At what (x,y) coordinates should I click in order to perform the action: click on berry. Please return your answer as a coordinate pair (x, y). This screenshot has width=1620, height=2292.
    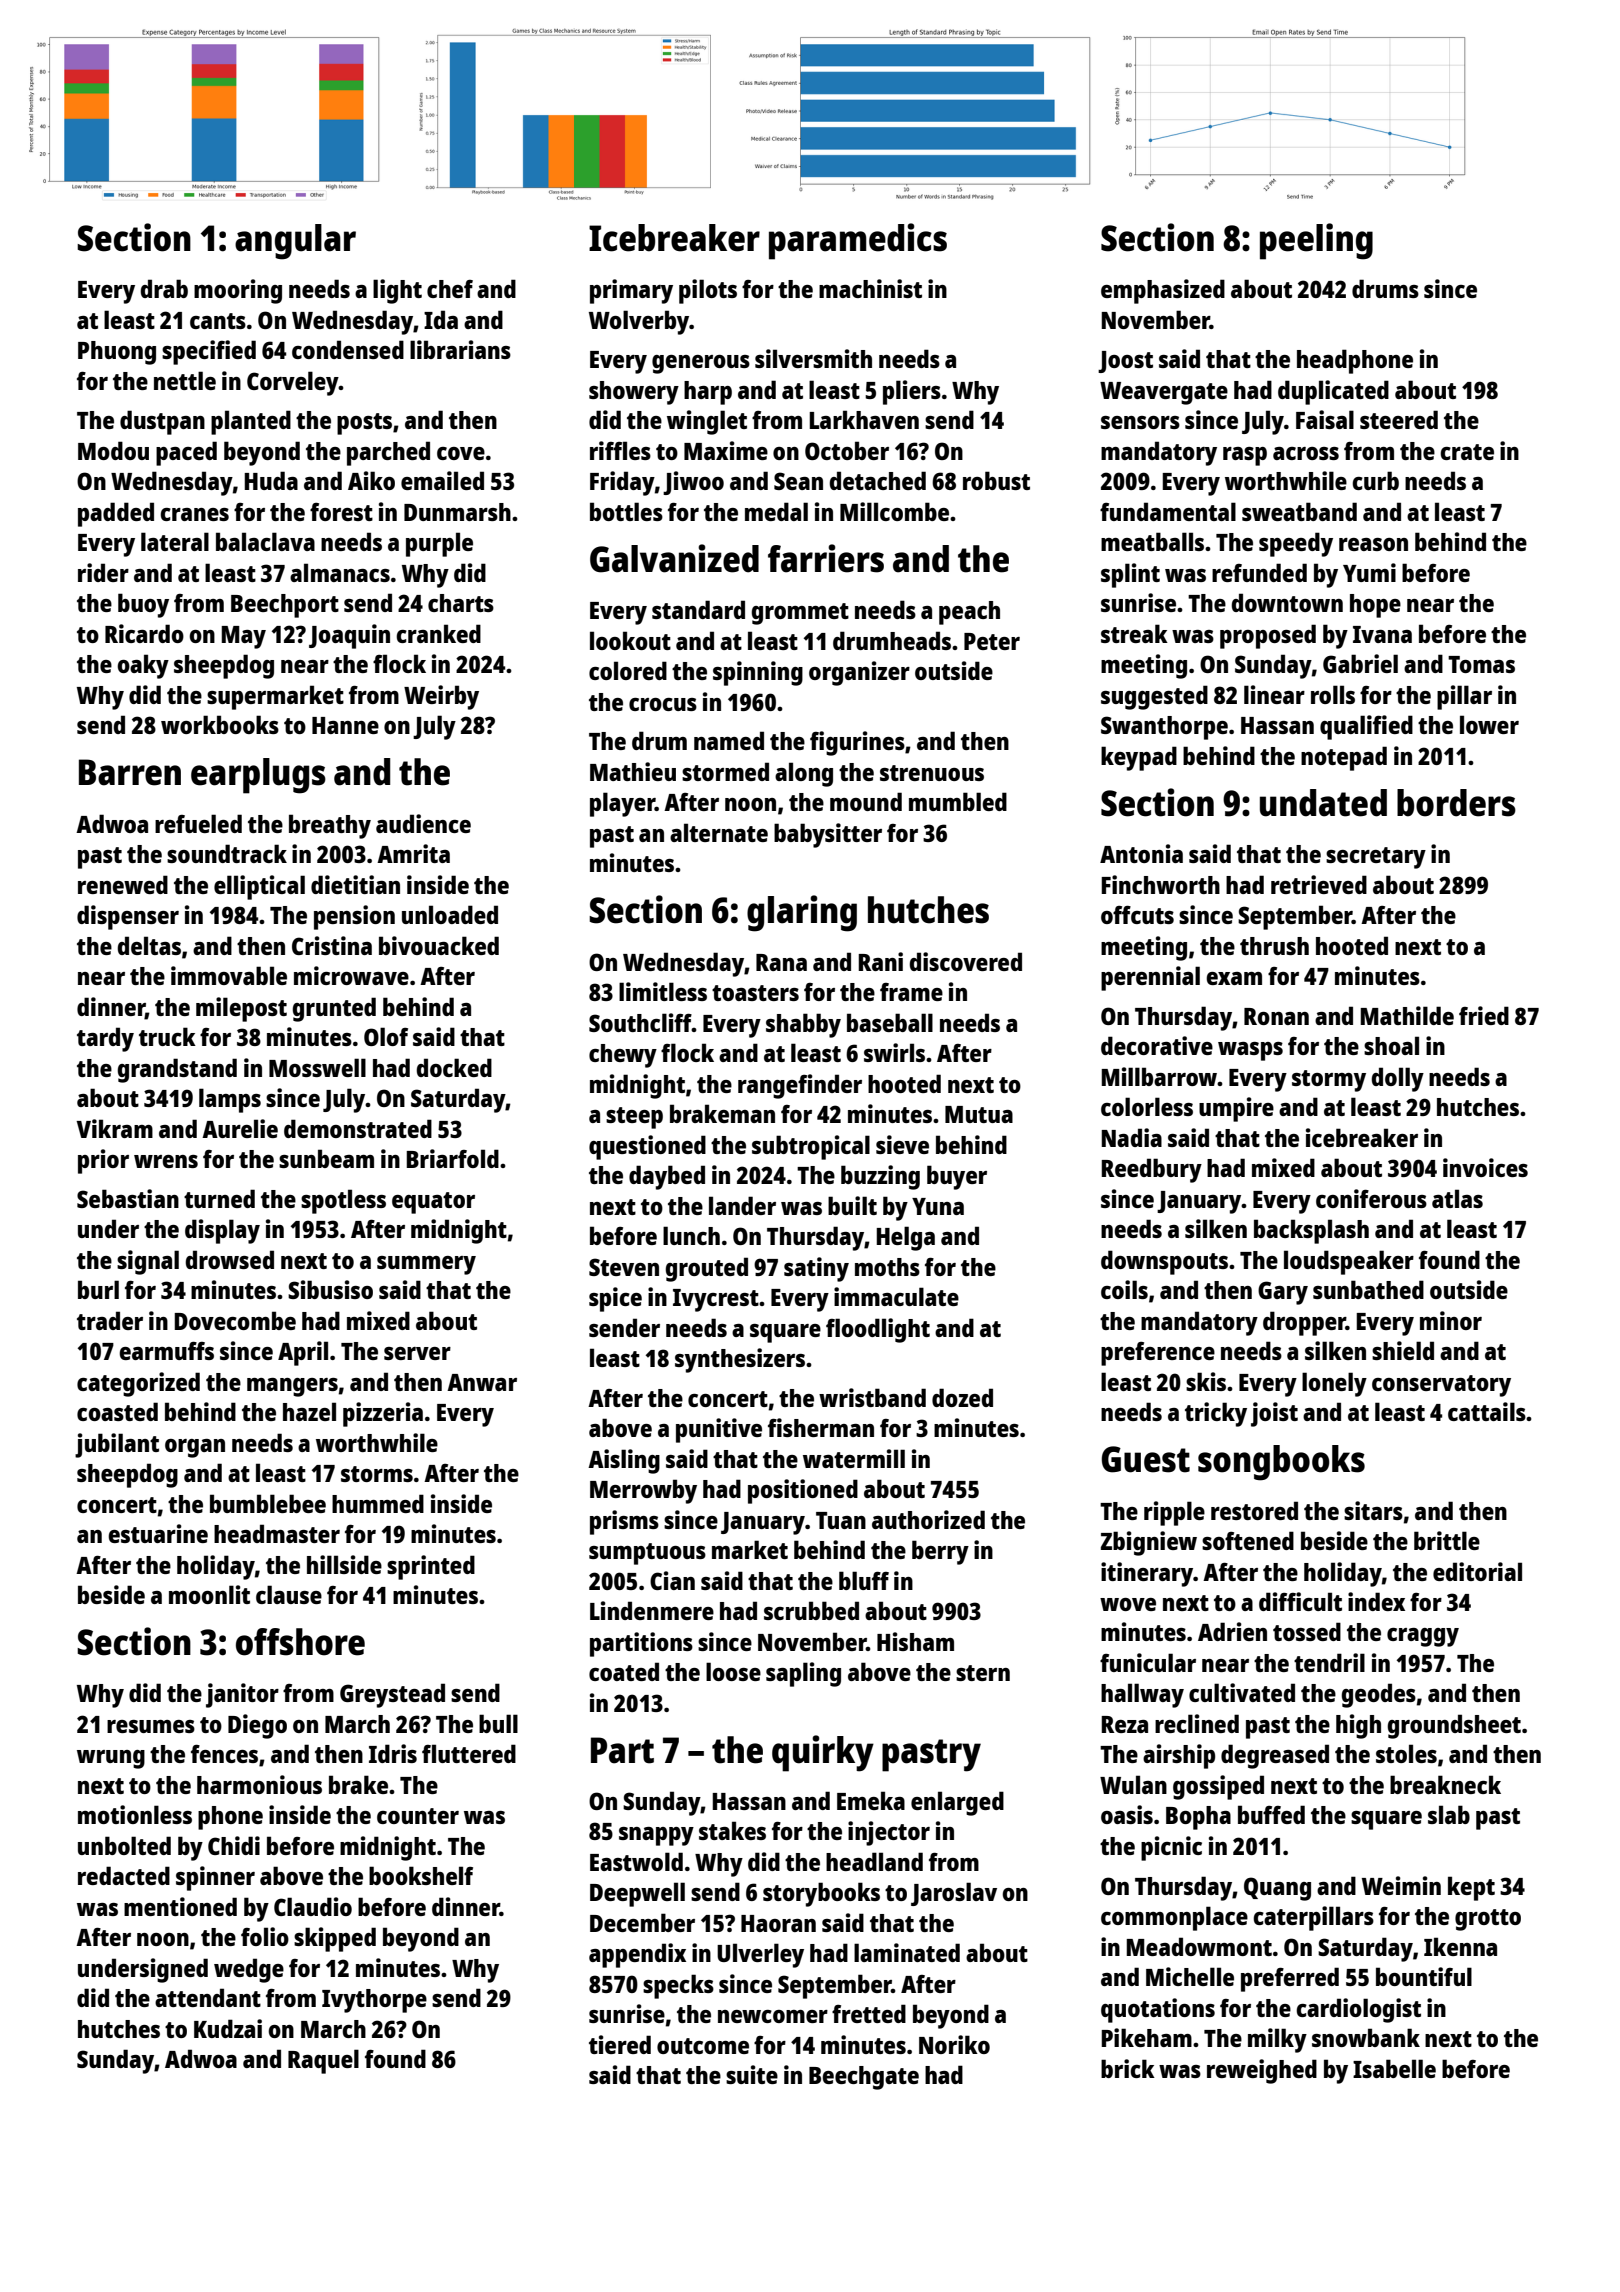
    Looking at the image, I should click on (940, 1552).
